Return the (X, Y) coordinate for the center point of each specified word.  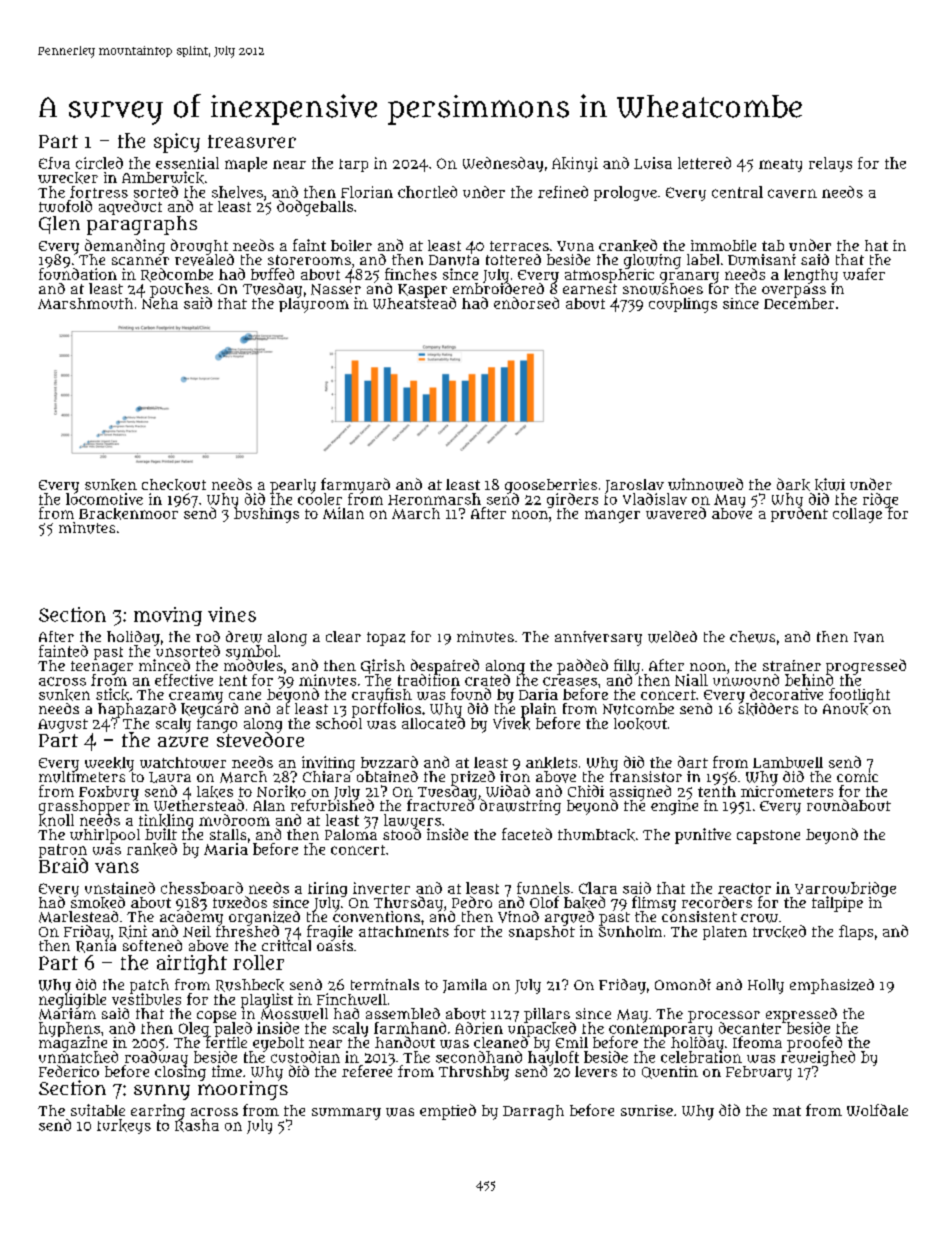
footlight (859, 695)
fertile (226, 1042)
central (737, 192)
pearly (293, 486)
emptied (448, 1112)
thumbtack (596, 835)
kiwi (830, 484)
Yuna (575, 246)
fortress (99, 192)
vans (117, 867)
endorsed (526, 303)
